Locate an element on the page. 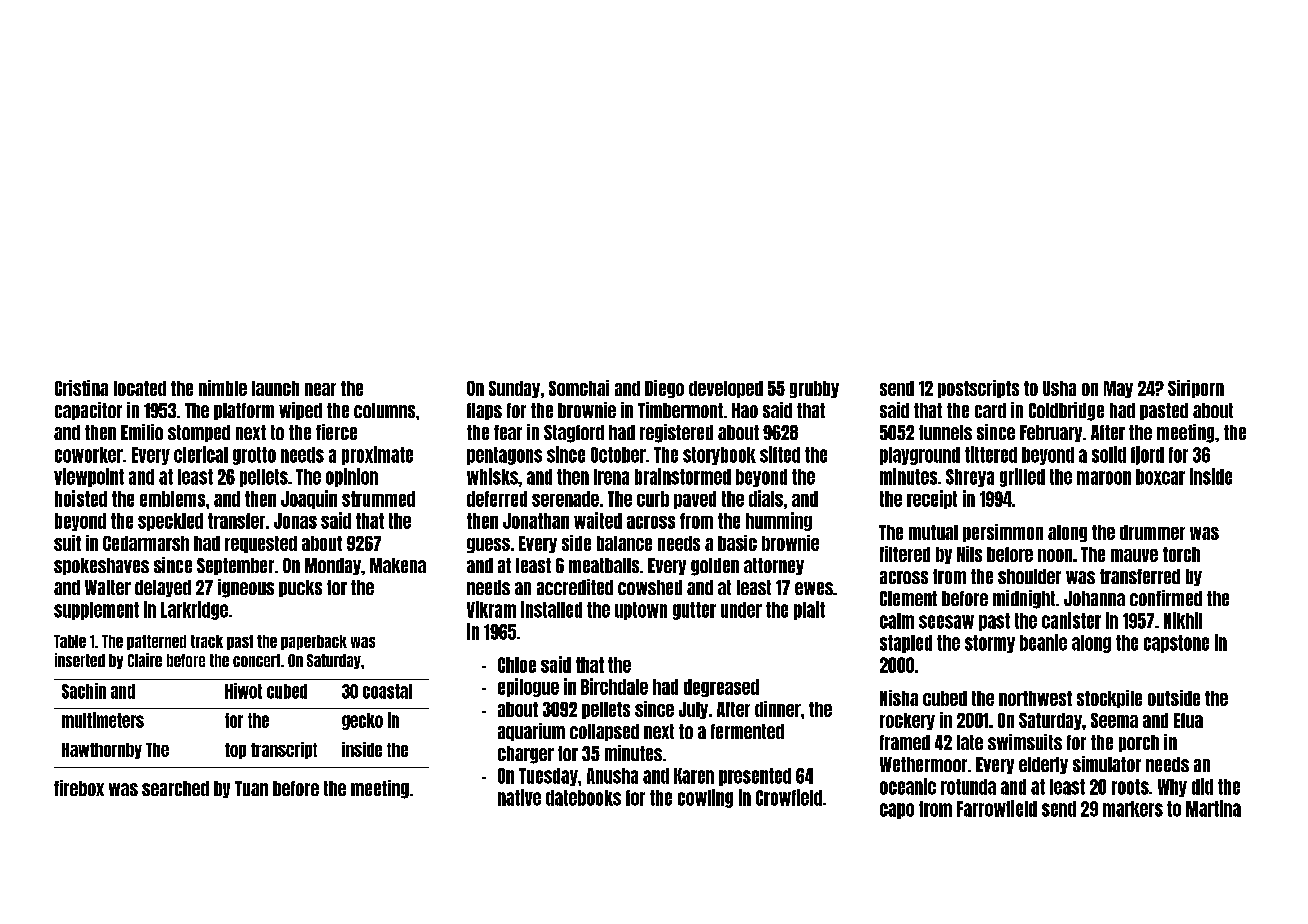 This image has width=1308, height=924. transcript is located at coordinates (284, 750).
